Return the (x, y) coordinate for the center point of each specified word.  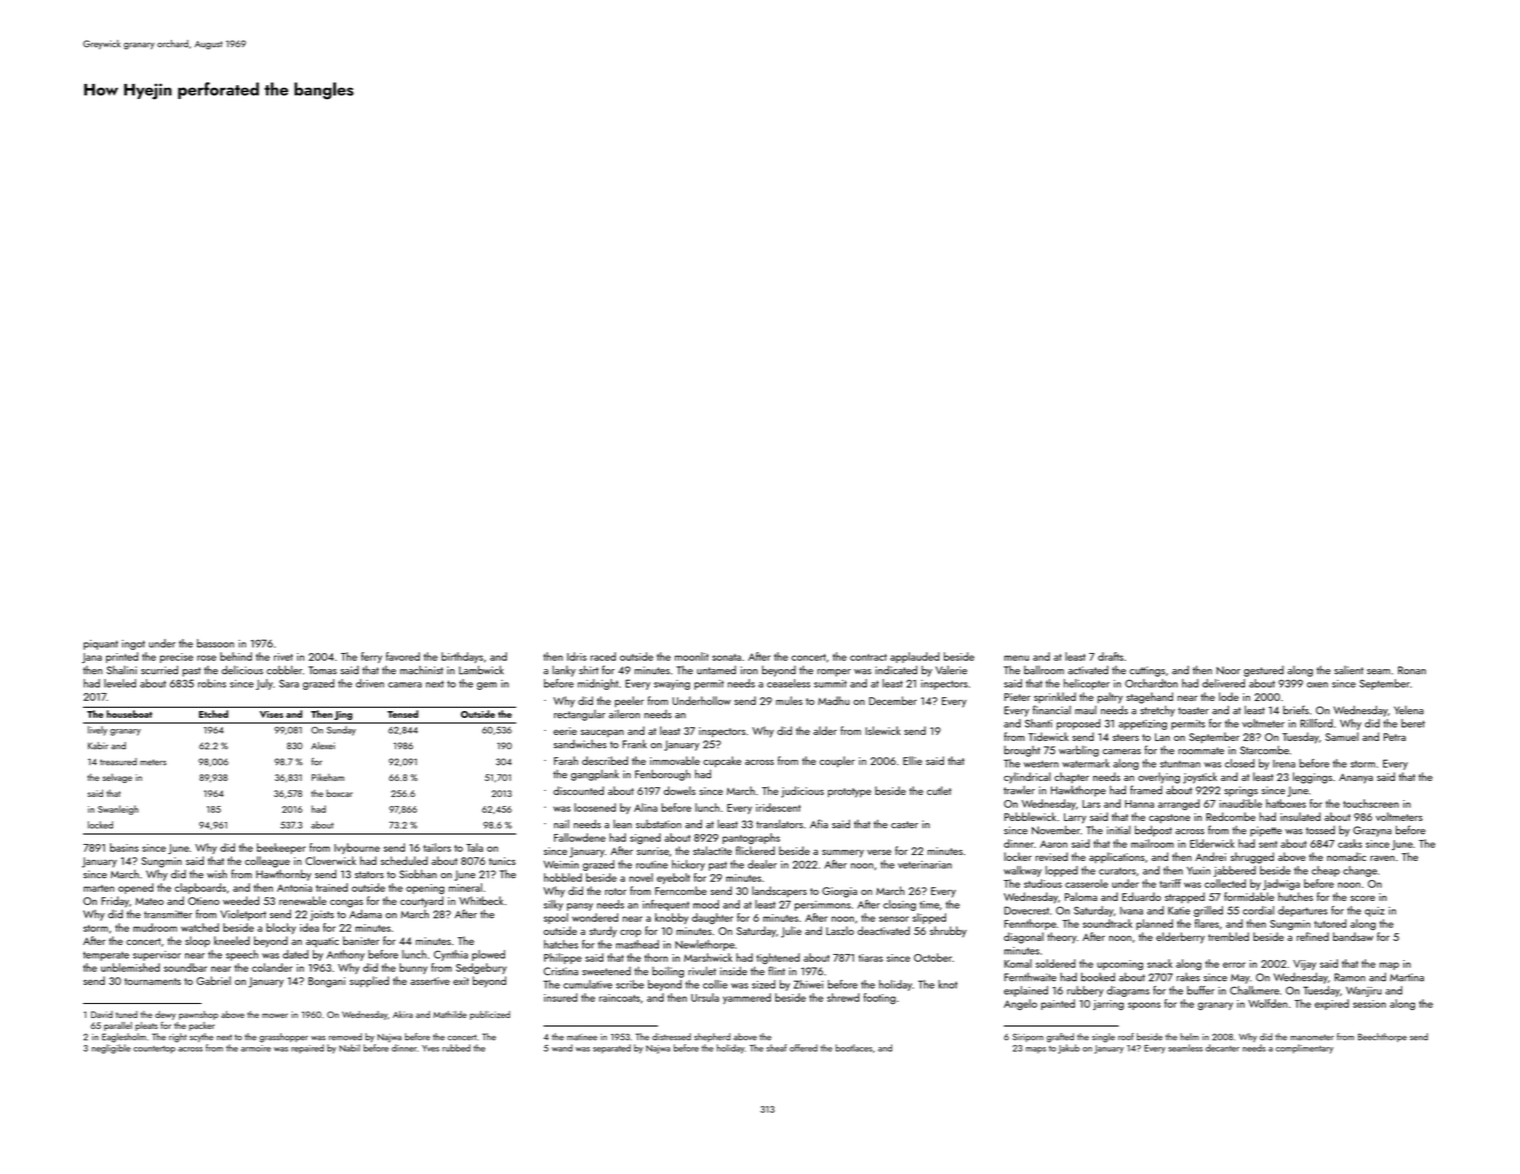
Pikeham (328, 777)
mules (789, 700)
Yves (430, 1048)
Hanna (1139, 804)
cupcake (722, 762)
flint (776, 970)
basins (124, 847)
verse (879, 852)
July (264, 684)
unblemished (130, 967)
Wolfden (1267, 1003)
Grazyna (1372, 831)
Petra (1395, 737)
